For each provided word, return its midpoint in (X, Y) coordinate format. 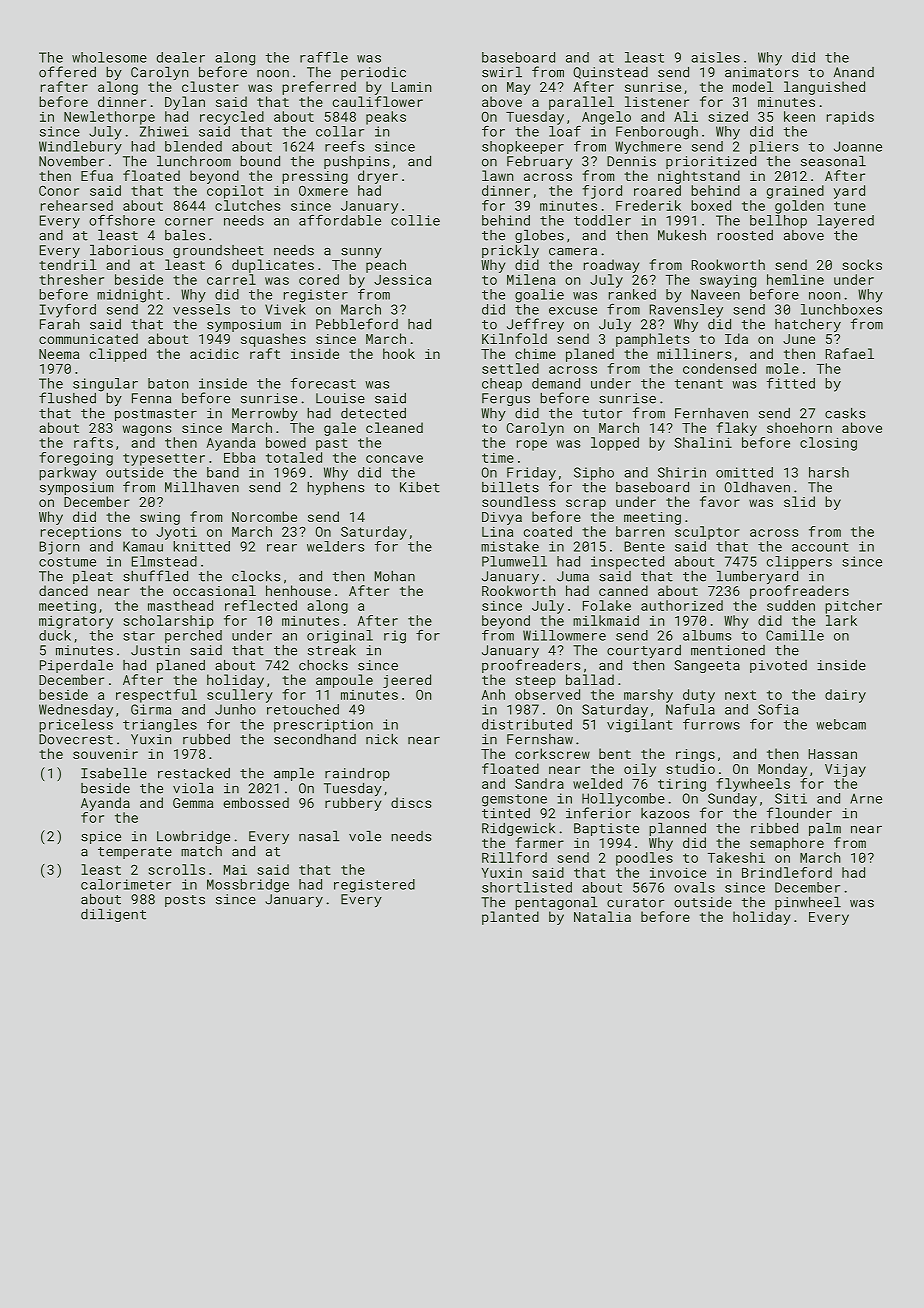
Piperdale (76, 666)
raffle (324, 57)
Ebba (239, 457)
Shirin (682, 472)
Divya (502, 518)
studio (690, 768)
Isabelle (114, 773)
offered (67, 72)
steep (536, 682)
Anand (854, 72)
